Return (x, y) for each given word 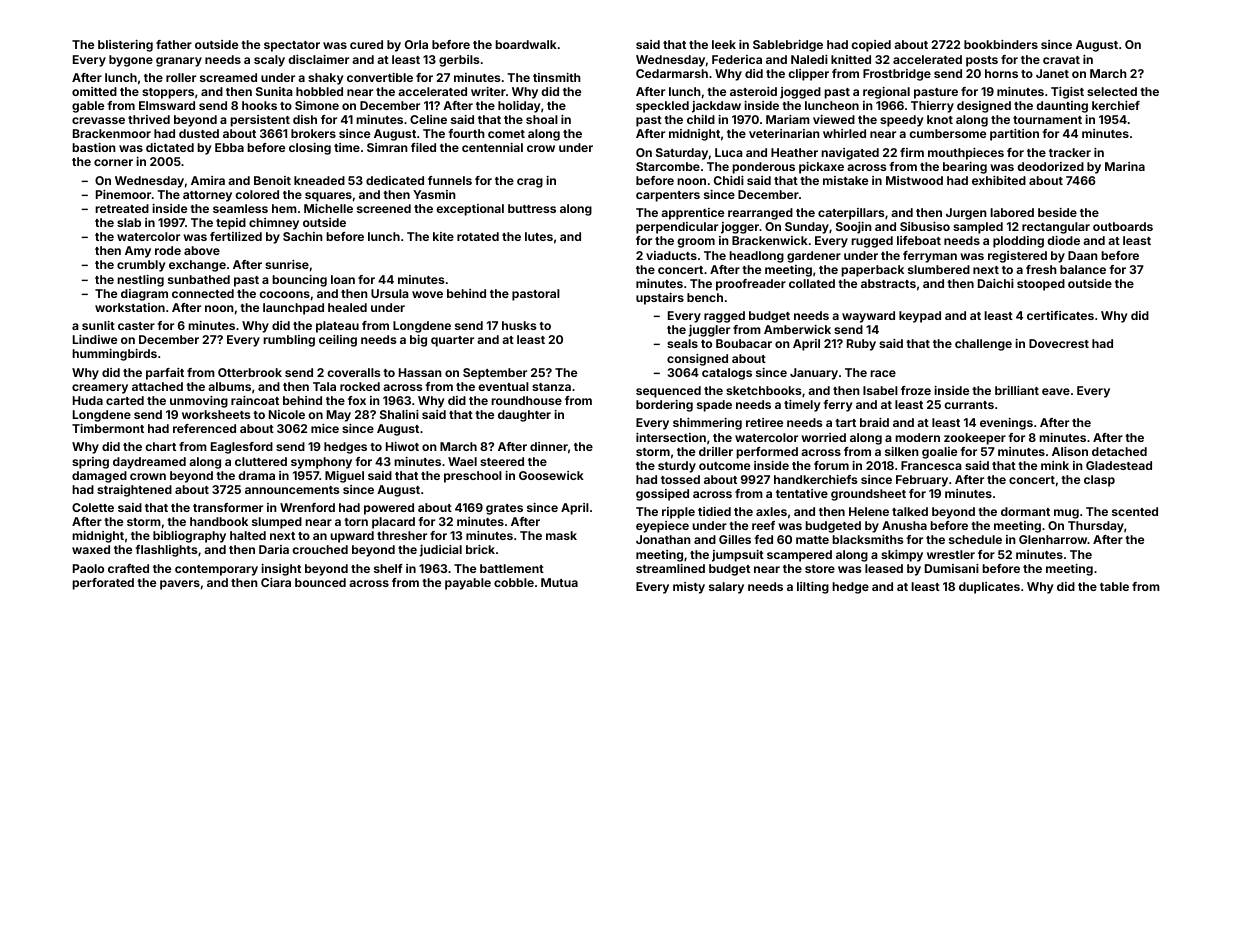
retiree (764, 422)
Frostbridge (897, 75)
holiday (519, 107)
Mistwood (914, 180)
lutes (539, 236)
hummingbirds (114, 355)
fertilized (236, 236)
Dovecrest (1059, 343)
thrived (149, 119)
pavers (180, 585)
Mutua (559, 582)
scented (1135, 511)
